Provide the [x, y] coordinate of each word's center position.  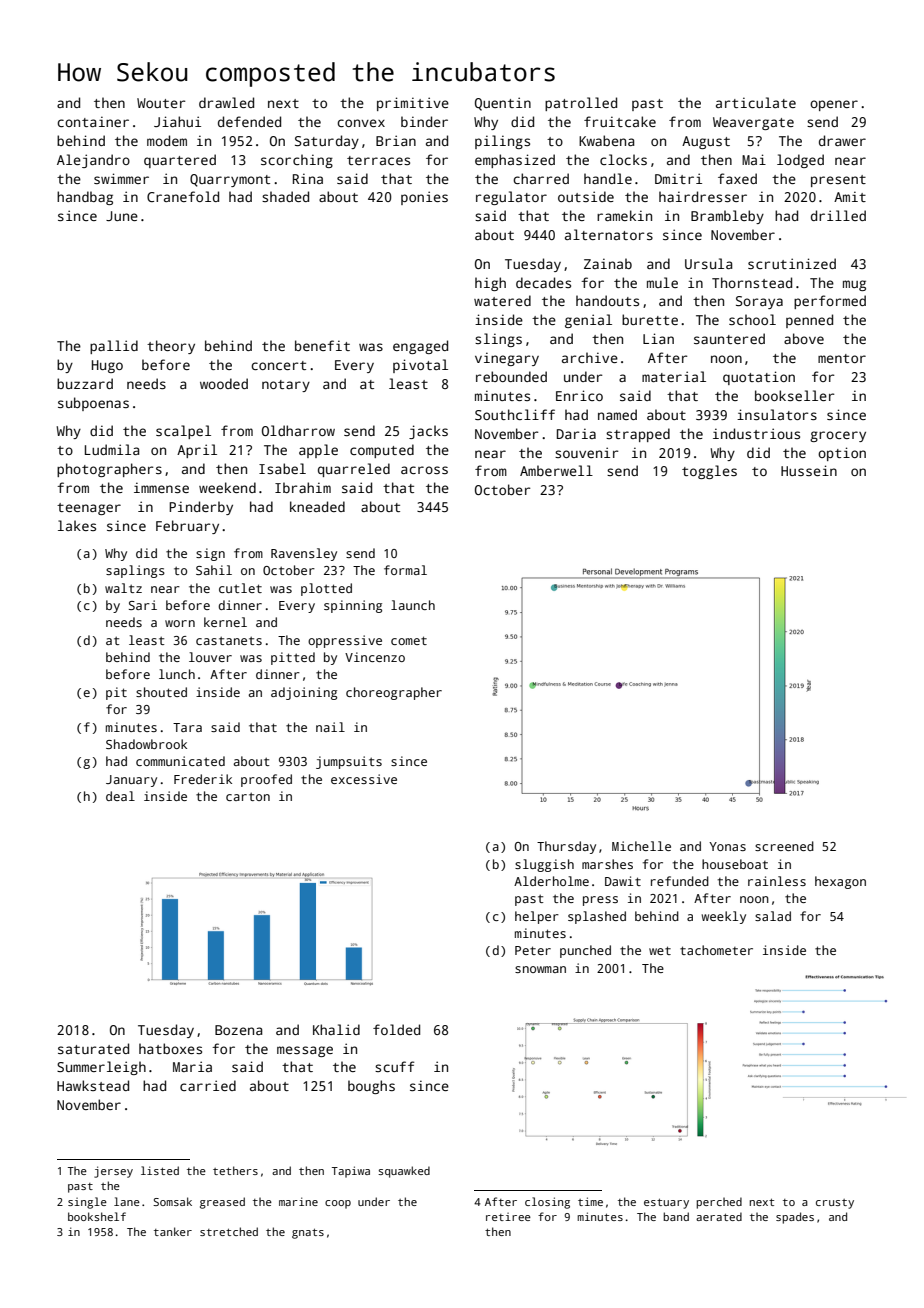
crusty [835, 1204]
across [424, 470]
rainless [777, 881]
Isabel [282, 468]
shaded [285, 196]
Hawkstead [93, 1085]
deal [120, 796]
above [804, 338]
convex [361, 123]
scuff [394, 1066]
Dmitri [678, 178]
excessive [364, 779]
